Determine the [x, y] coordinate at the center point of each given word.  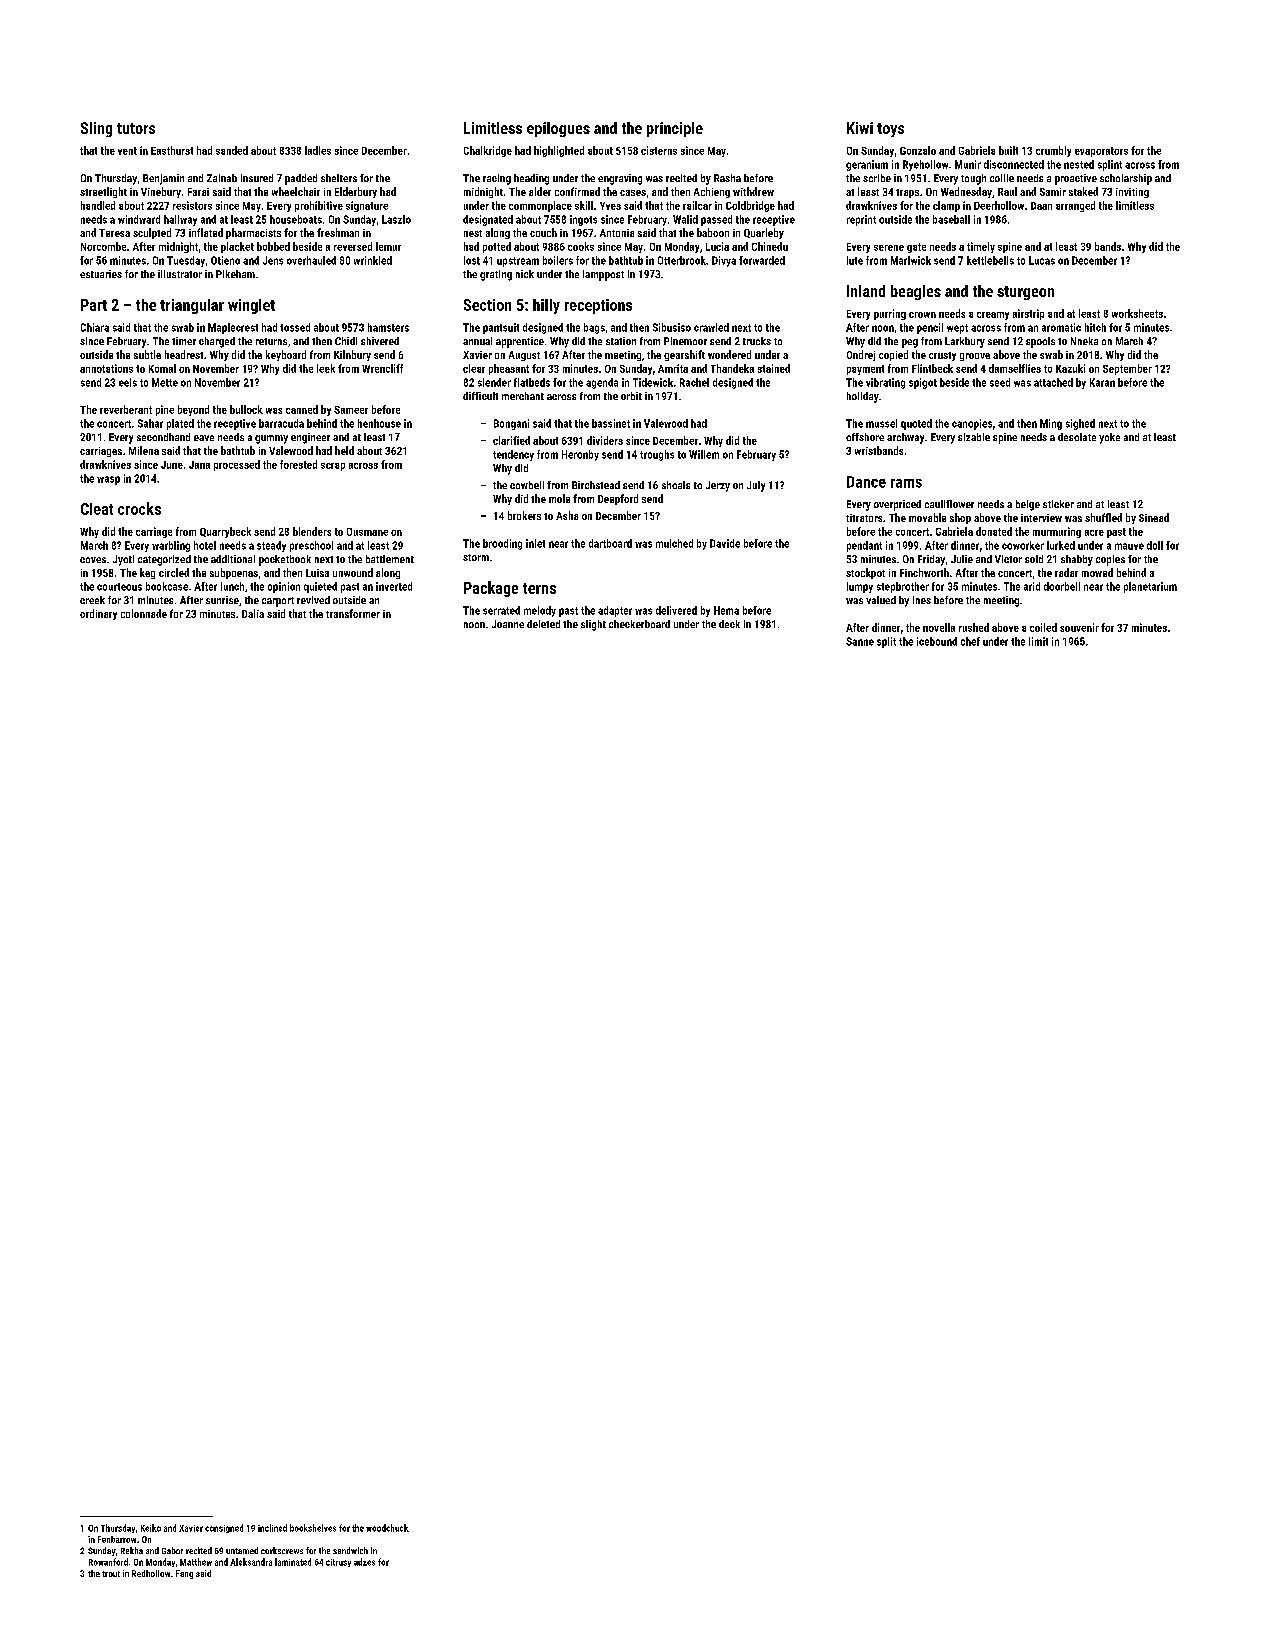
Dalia [253, 613]
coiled [1043, 627]
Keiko [151, 1528]
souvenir [1079, 627]
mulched [674, 543]
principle [675, 129]
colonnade [144, 613]
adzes [364, 1562]
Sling [96, 129]
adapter [615, 611]
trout [111, 1574]
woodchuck [387, 1528]
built [1008, 150]
